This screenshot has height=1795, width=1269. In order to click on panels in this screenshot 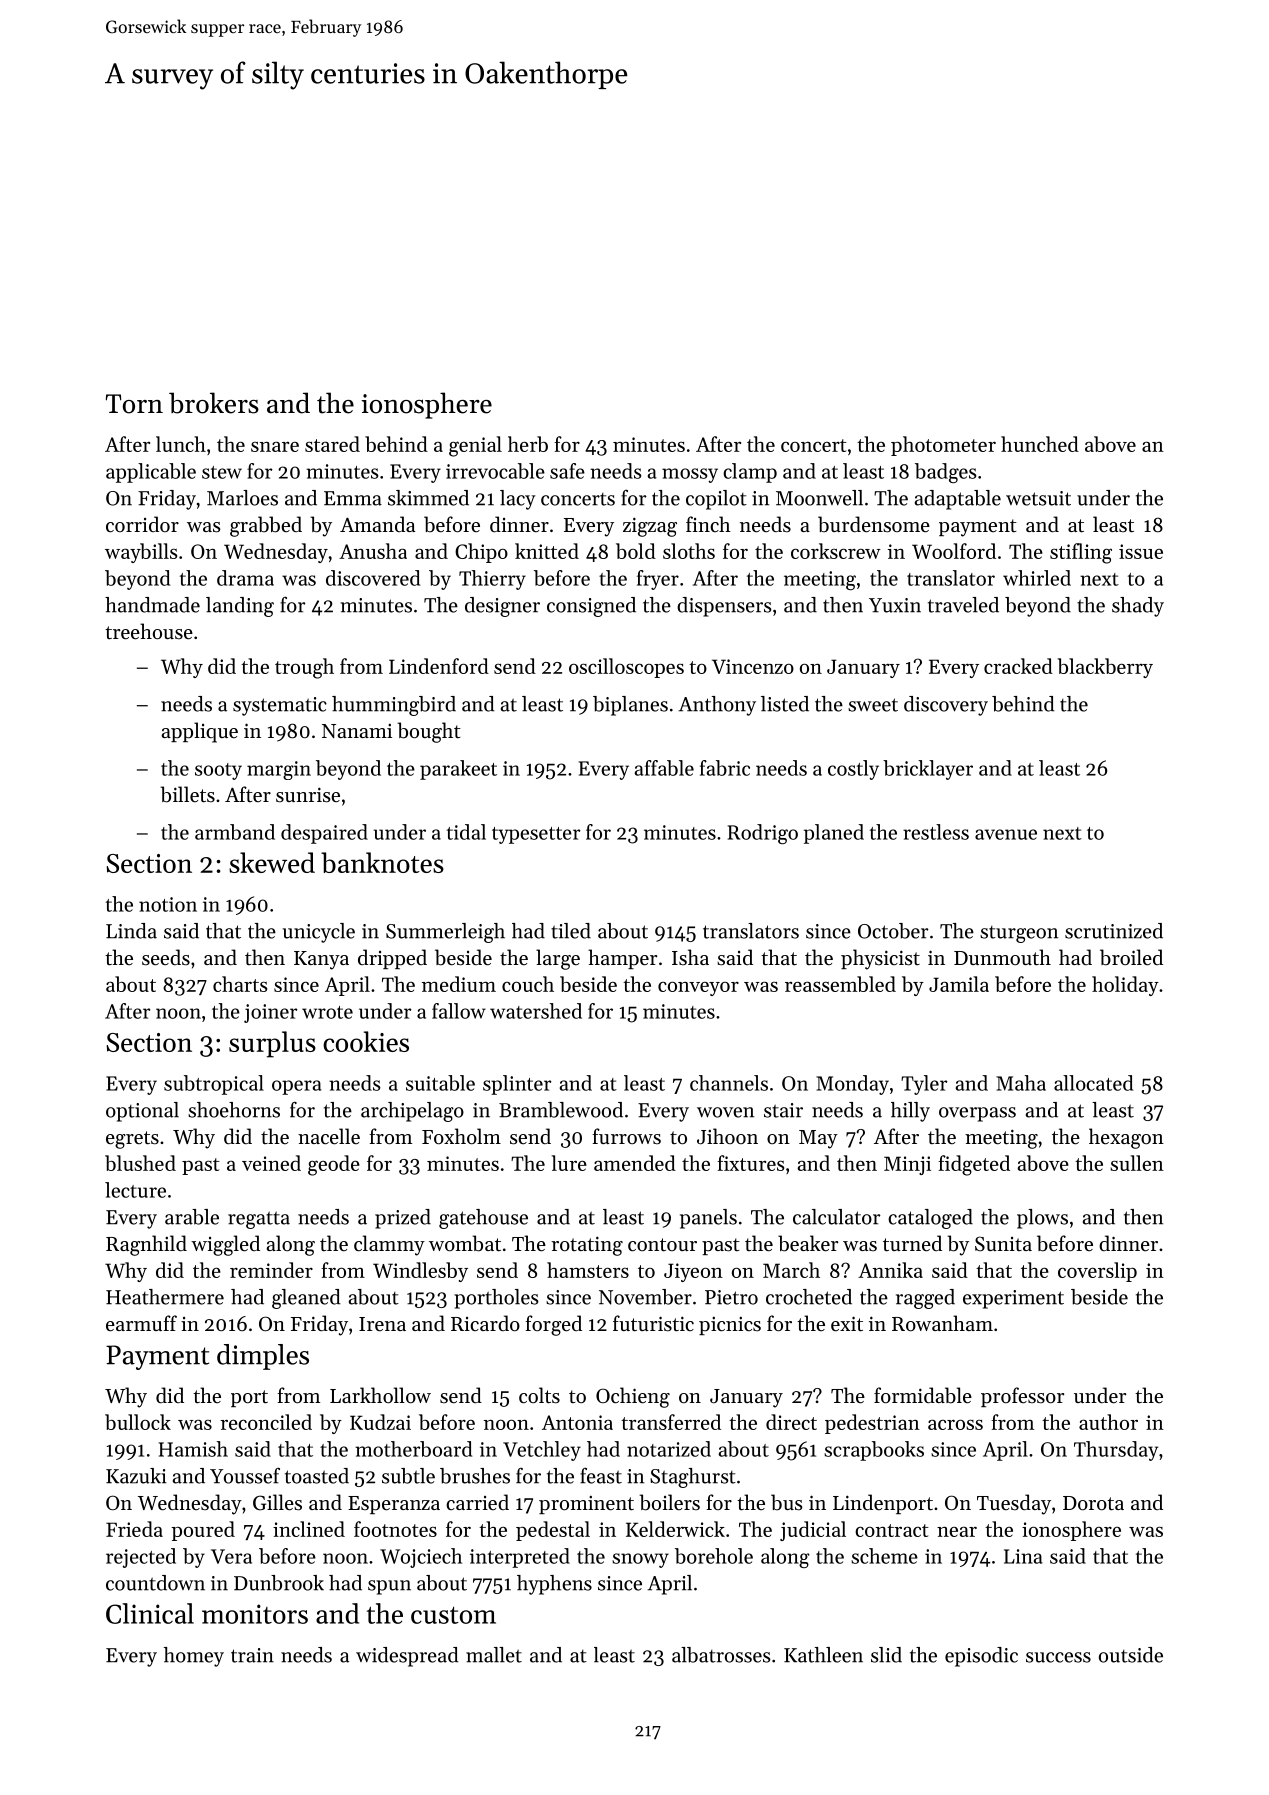, I will do `click(708, 1219)`.
